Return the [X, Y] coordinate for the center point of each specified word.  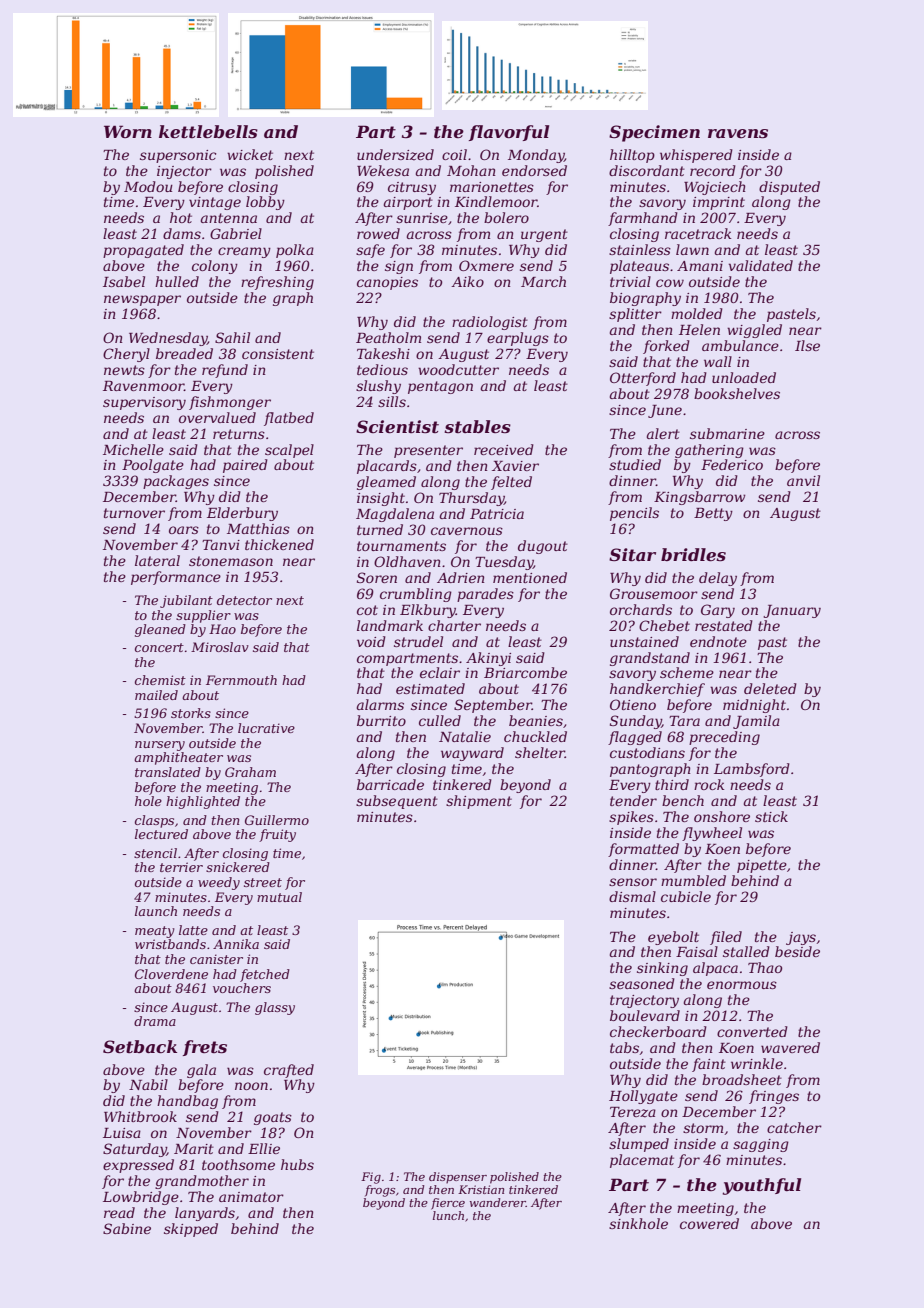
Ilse [807, 345]
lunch [448, 1215]
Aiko [467, 281]
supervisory [144, 403]
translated [168, 772]
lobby [265, 203]
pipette [762, 866]
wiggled [754, 331]
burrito [381, 720]
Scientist [397, 426]
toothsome [238, 1164]
